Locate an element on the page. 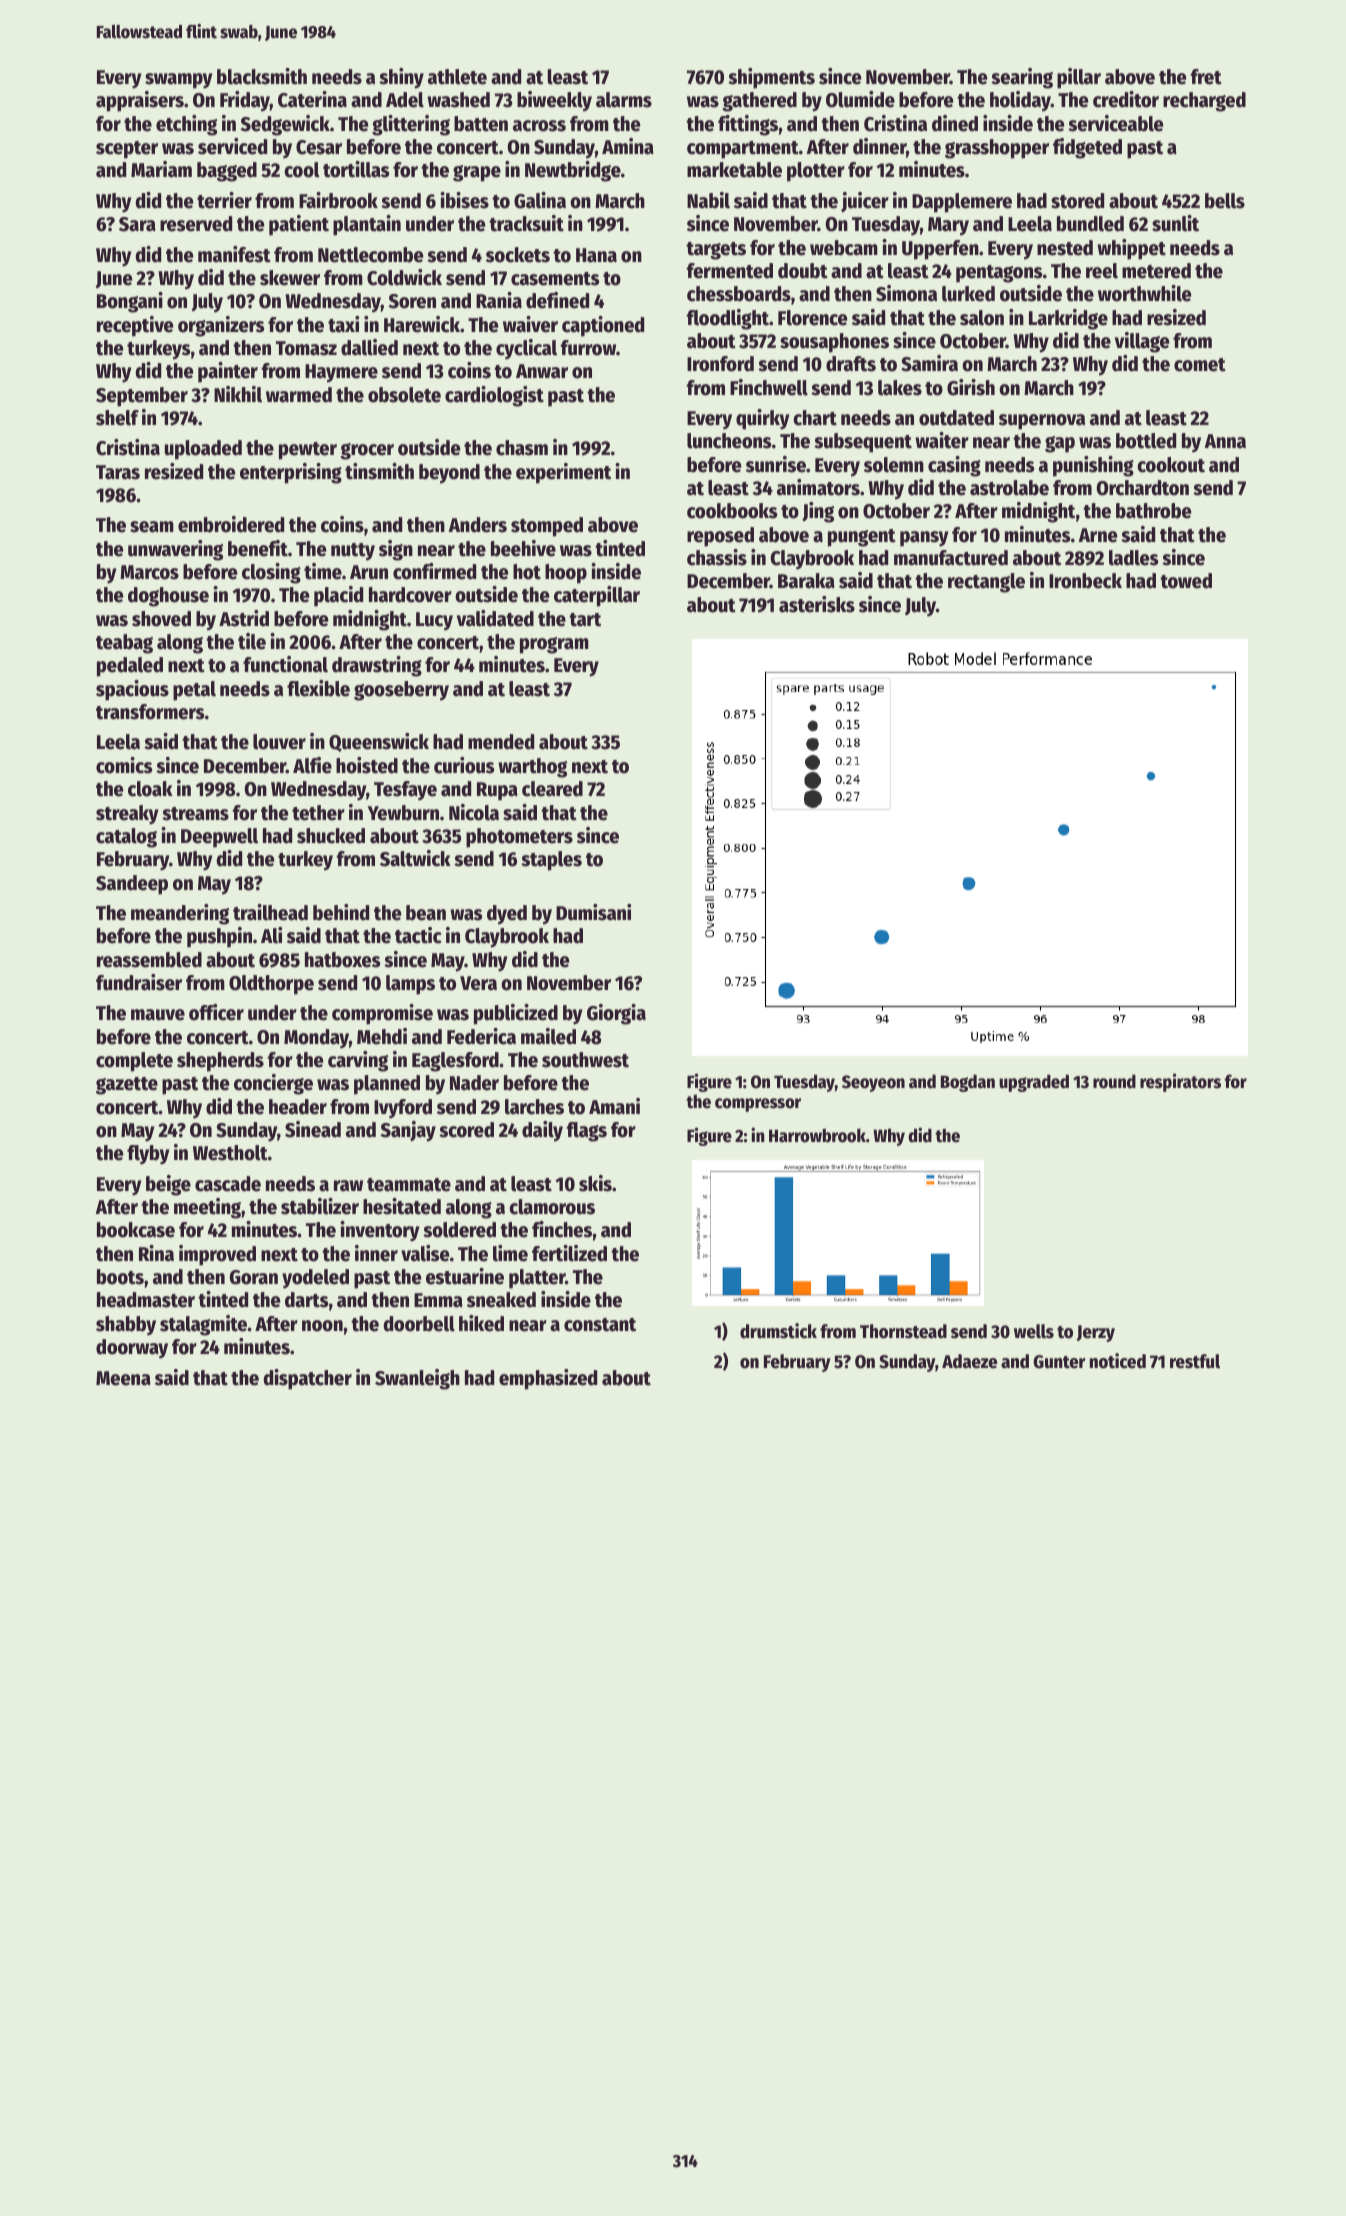 The width and height of the page is (1346, 2216). dispatcher is located at coordinates (308, 1379).
